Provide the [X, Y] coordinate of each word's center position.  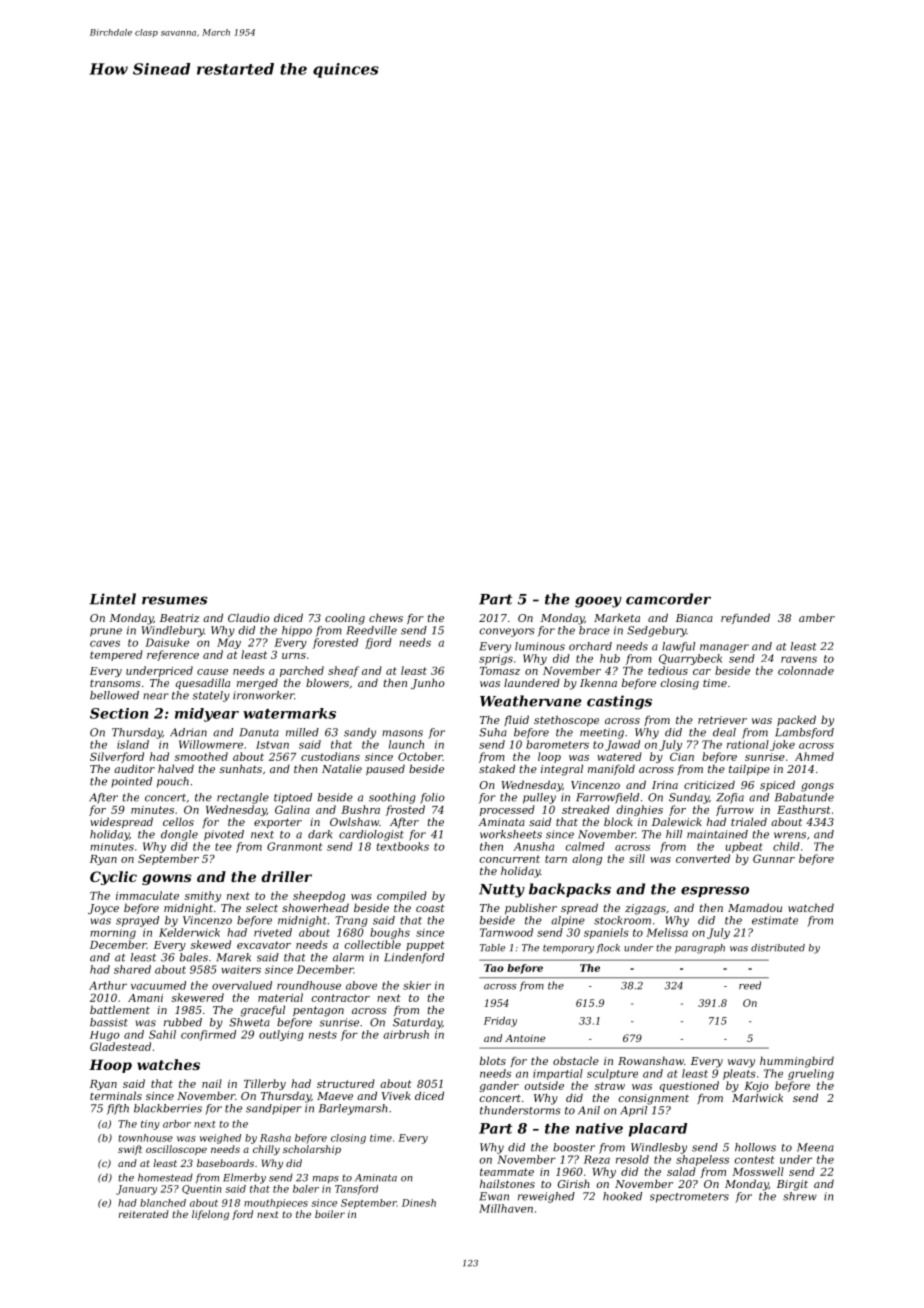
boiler [330, 1214]
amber [817, 617]
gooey [598, 602]
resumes [175, 600]
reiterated [144, 1214]
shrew [800, 1196]
